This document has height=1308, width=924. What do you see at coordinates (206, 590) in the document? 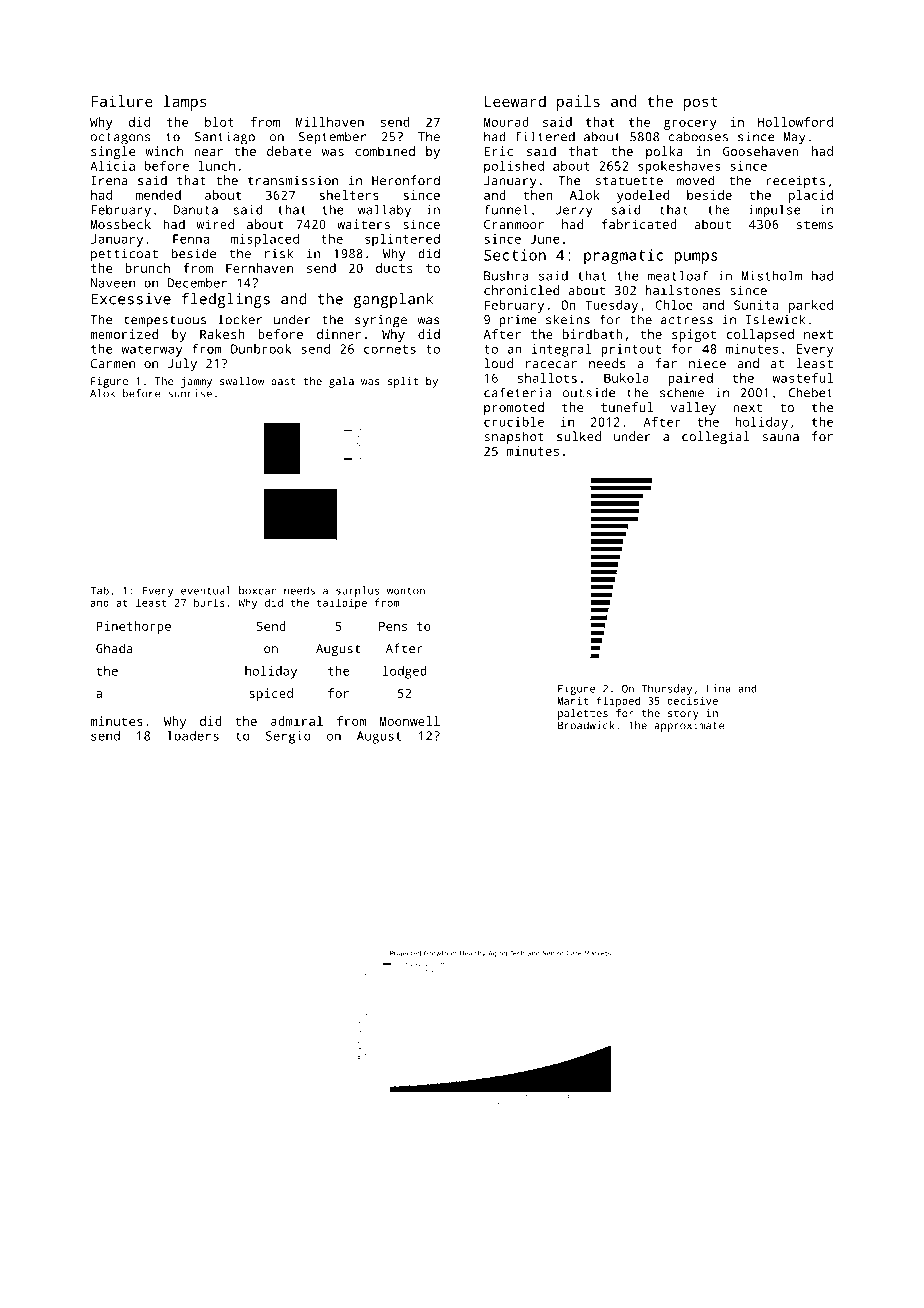
I see `eventual` at bounding box center [206, 590].
